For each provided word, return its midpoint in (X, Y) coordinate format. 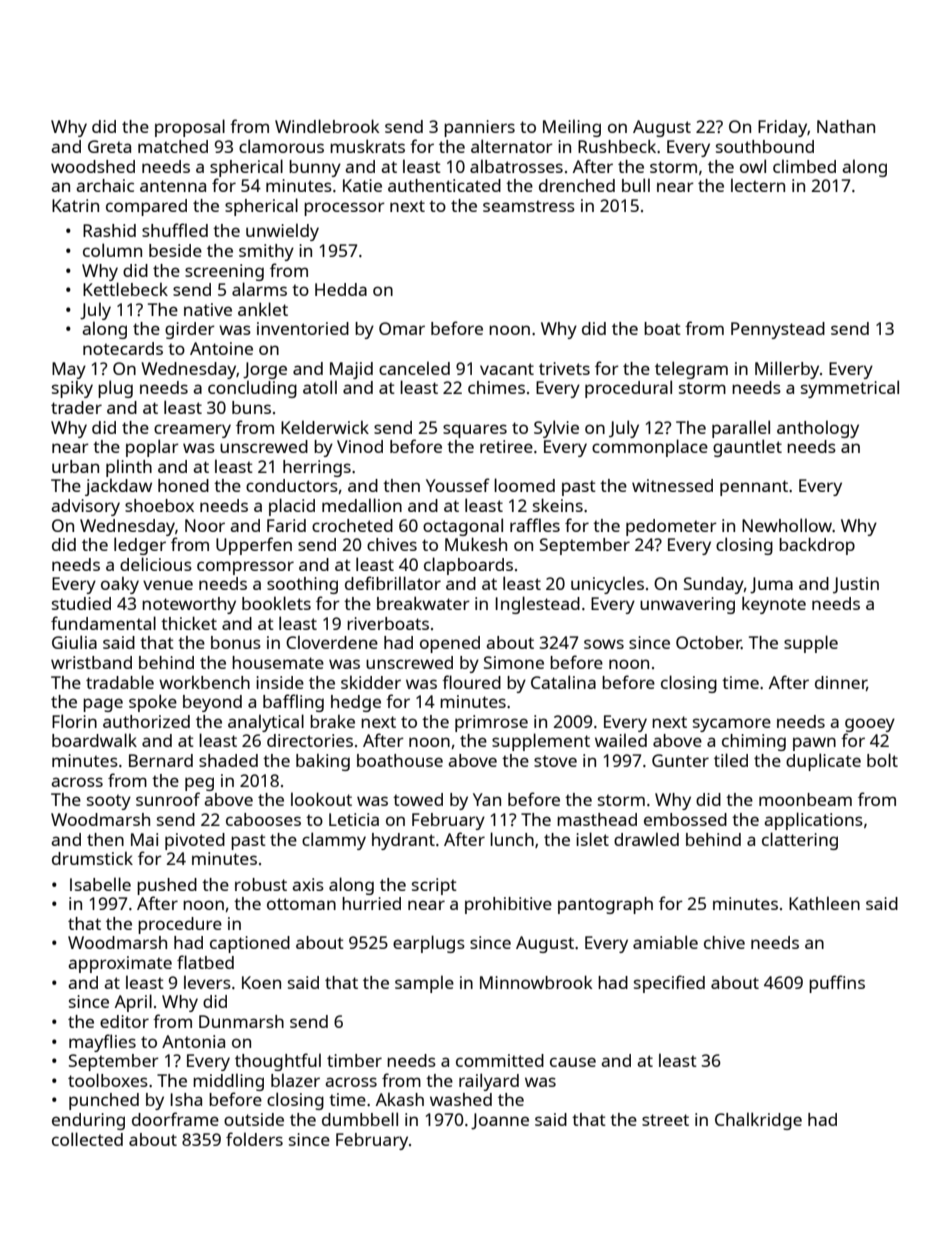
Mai (144, 839)
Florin (74, 721)
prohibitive (508, 905)
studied (81, 603)
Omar (402, 328)
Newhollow (787, 525)
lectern (758, 185)
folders (254, 1139)
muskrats (367, 146)
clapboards (468, 566)
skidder (371, 682)
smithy (266, 252)
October (708, 642)
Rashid (109, 230)
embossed (685, 819)
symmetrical (850, 389)
